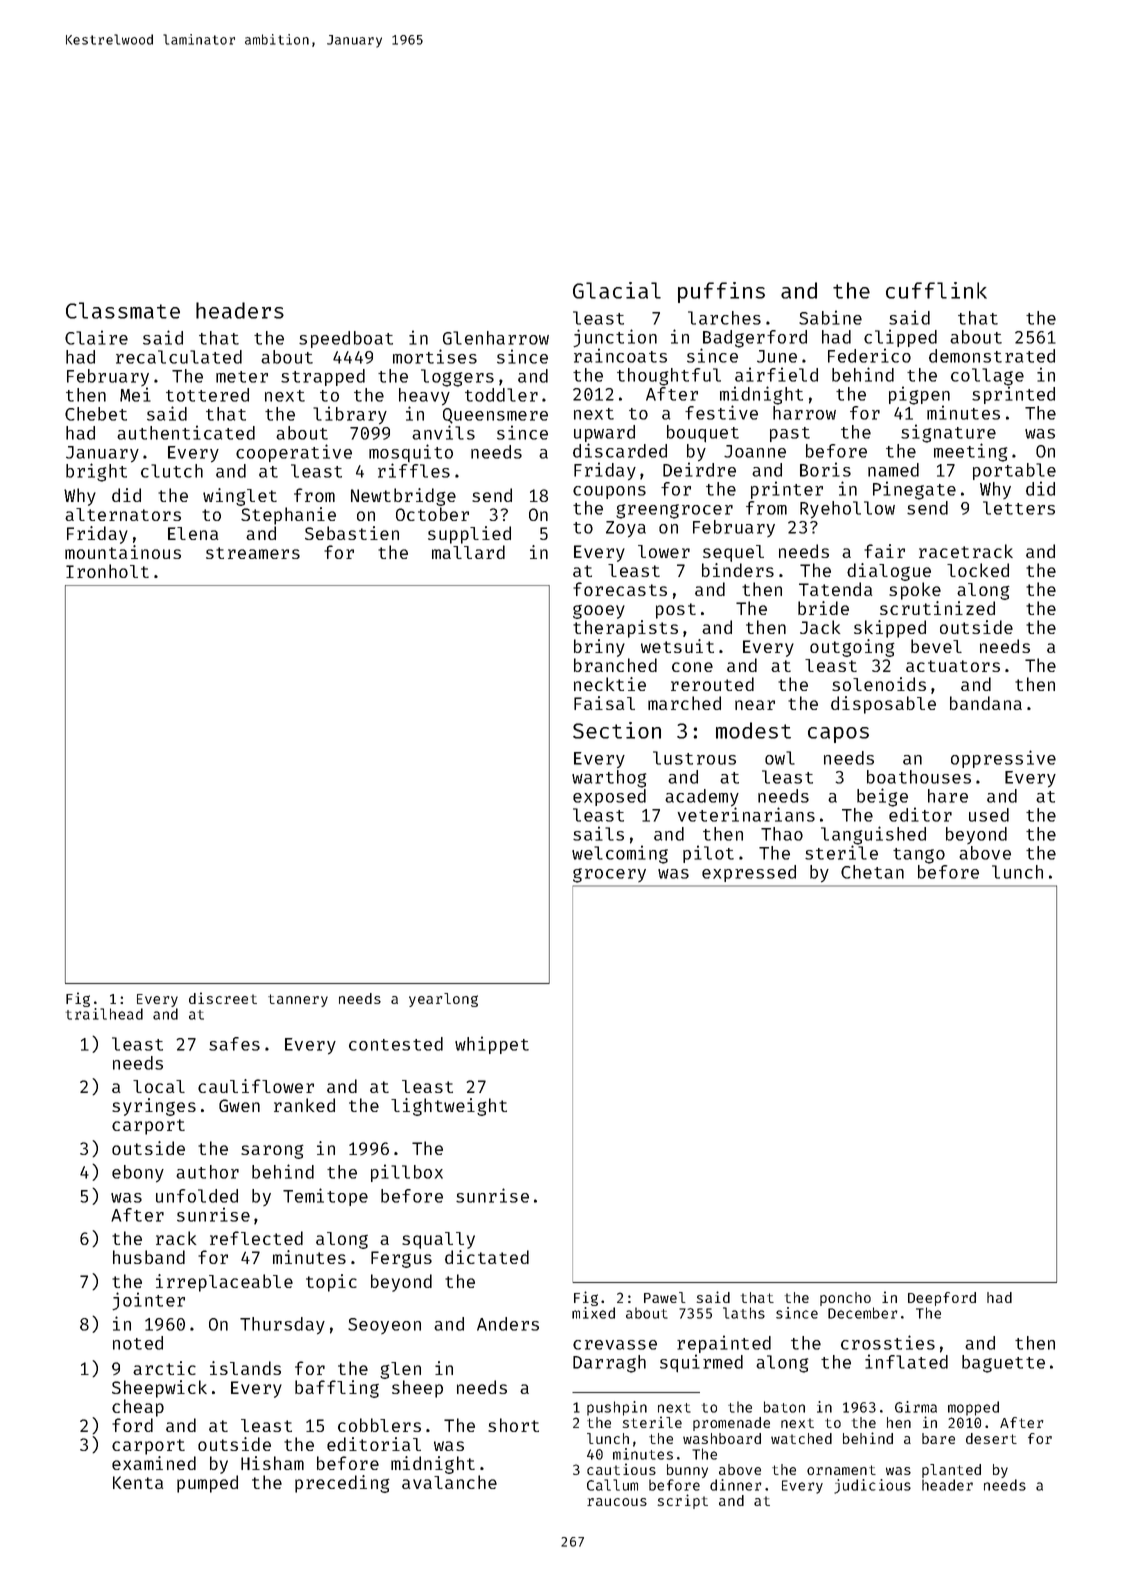 The width and height of the image is (1122, 1587). I want to click on bandana, so click(986, 703).
